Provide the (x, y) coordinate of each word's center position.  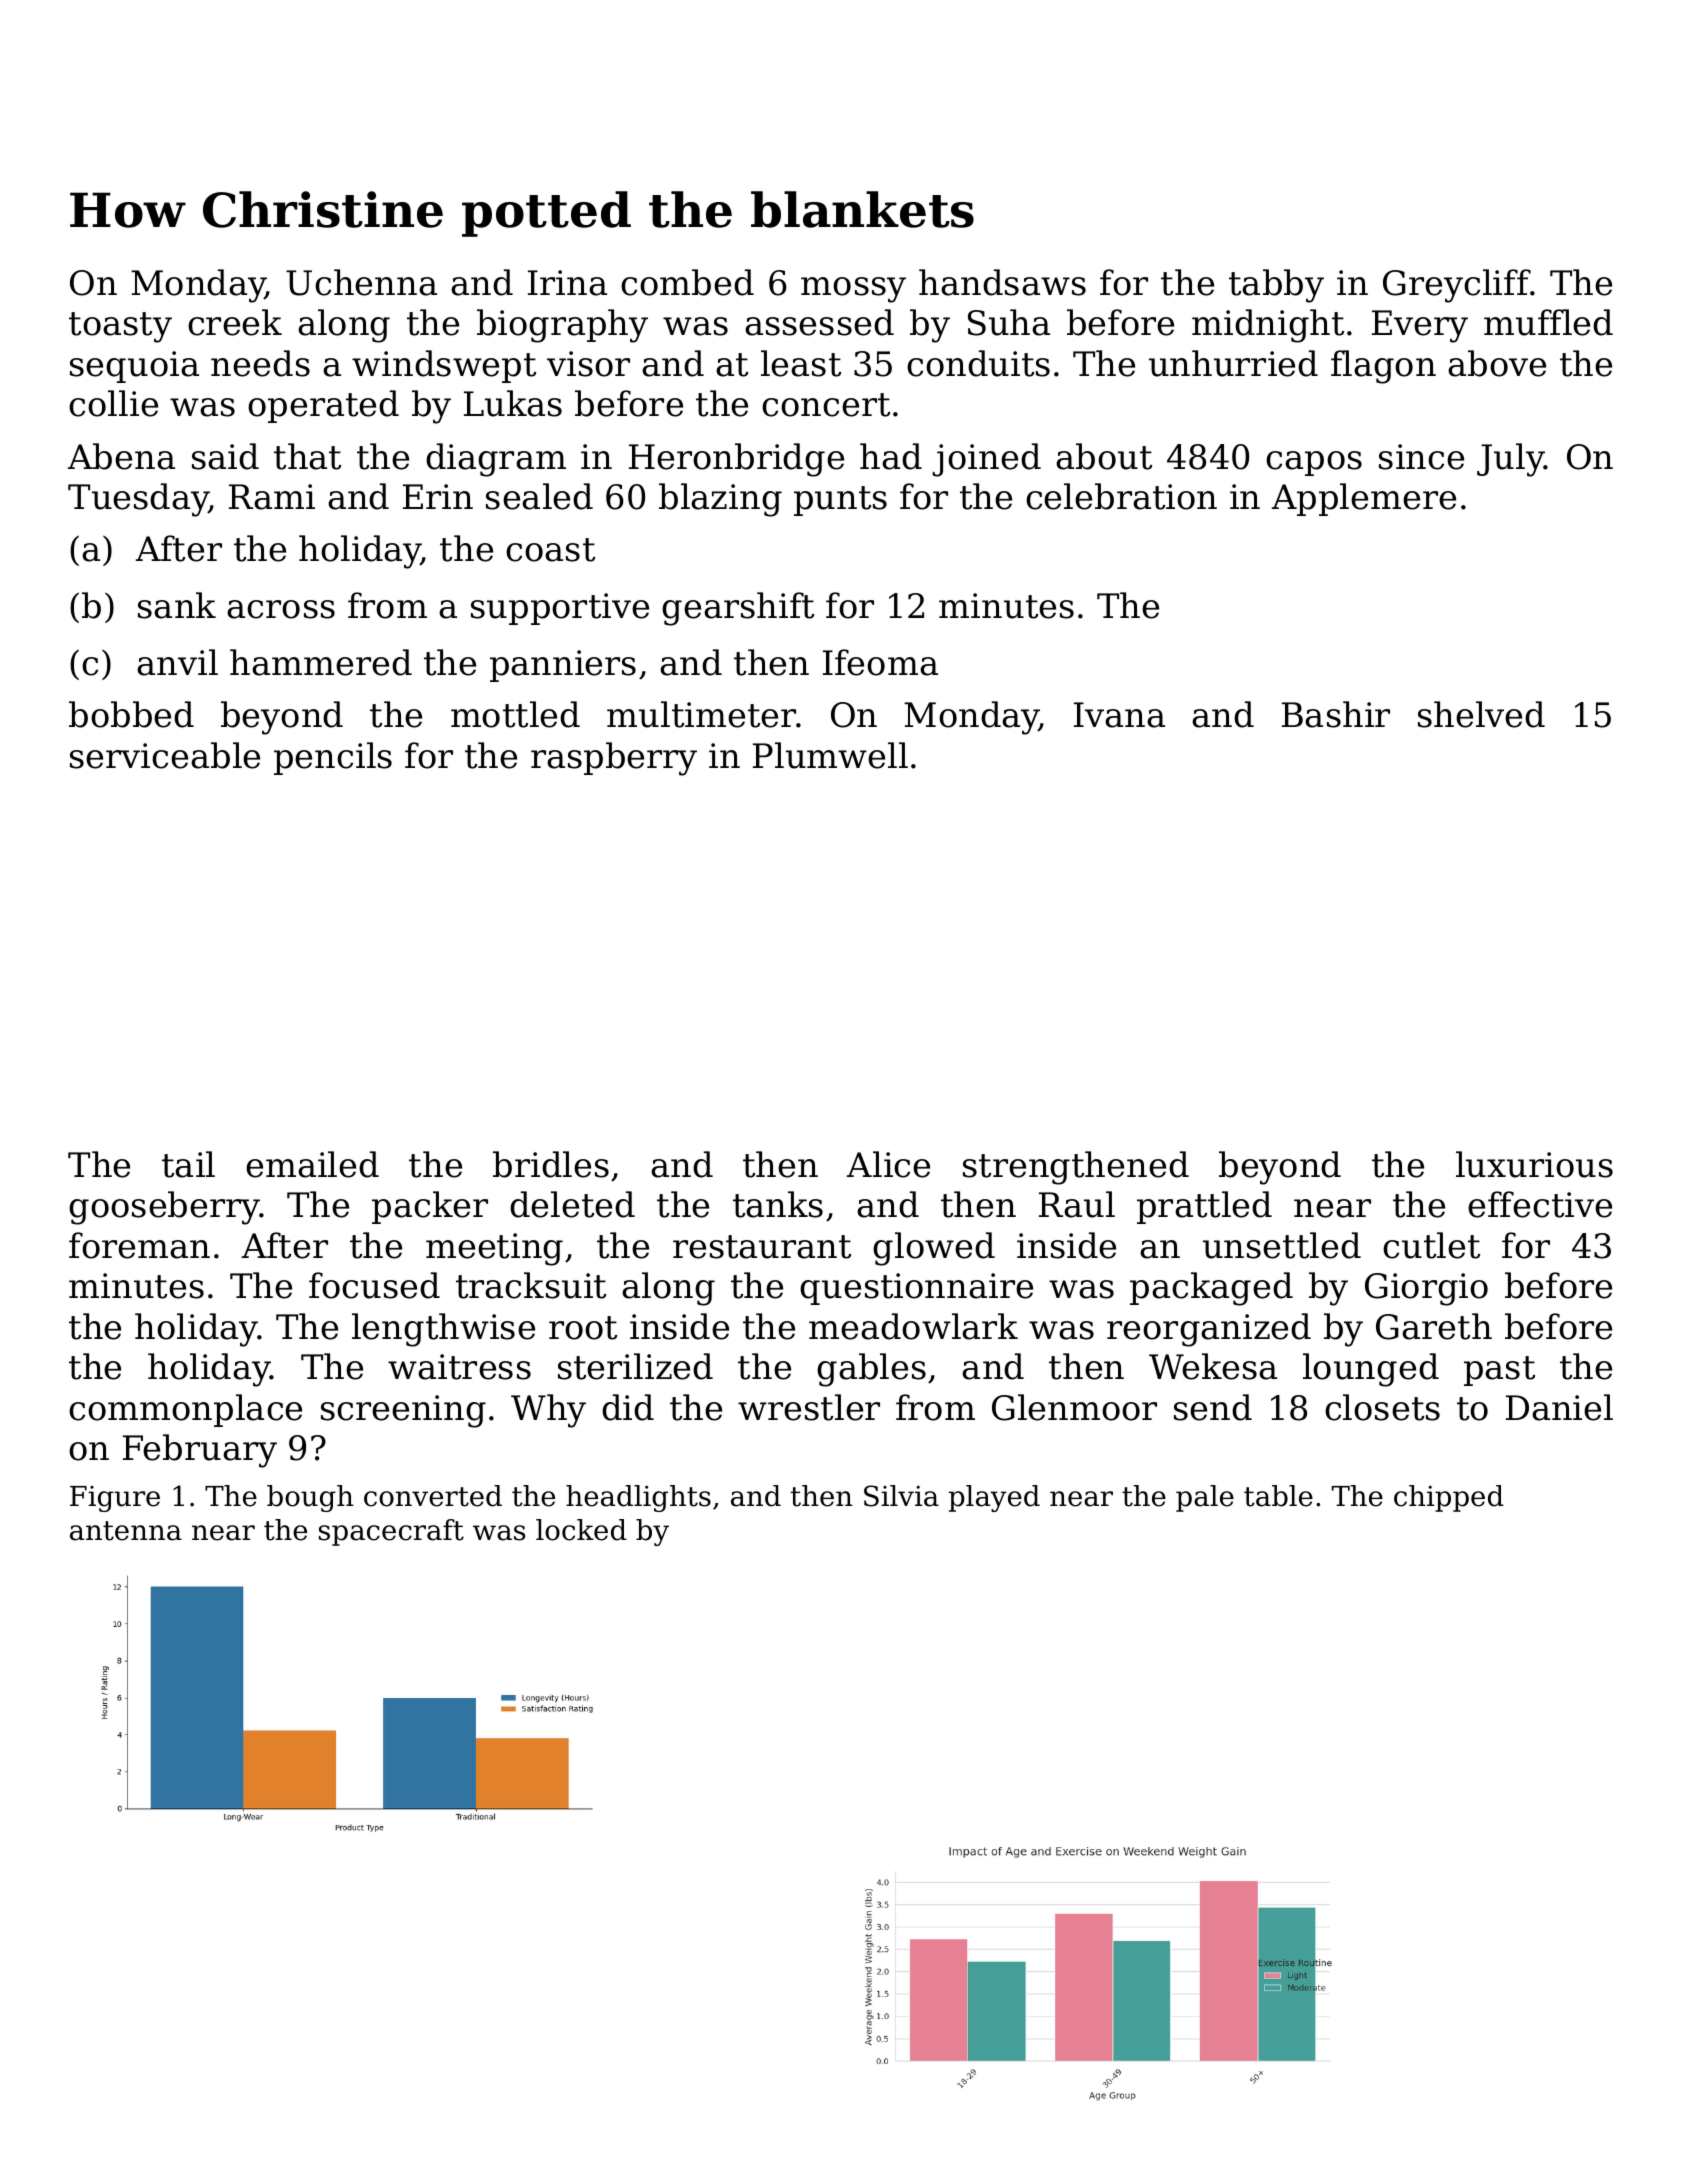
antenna (126, 1531)
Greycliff (1456, 286)
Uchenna (361, 282)
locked (581, 1530)
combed (687, 282)
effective (1540, 1204)
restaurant (762, 1247)
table (1278, 1496)
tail (188, 1164)
